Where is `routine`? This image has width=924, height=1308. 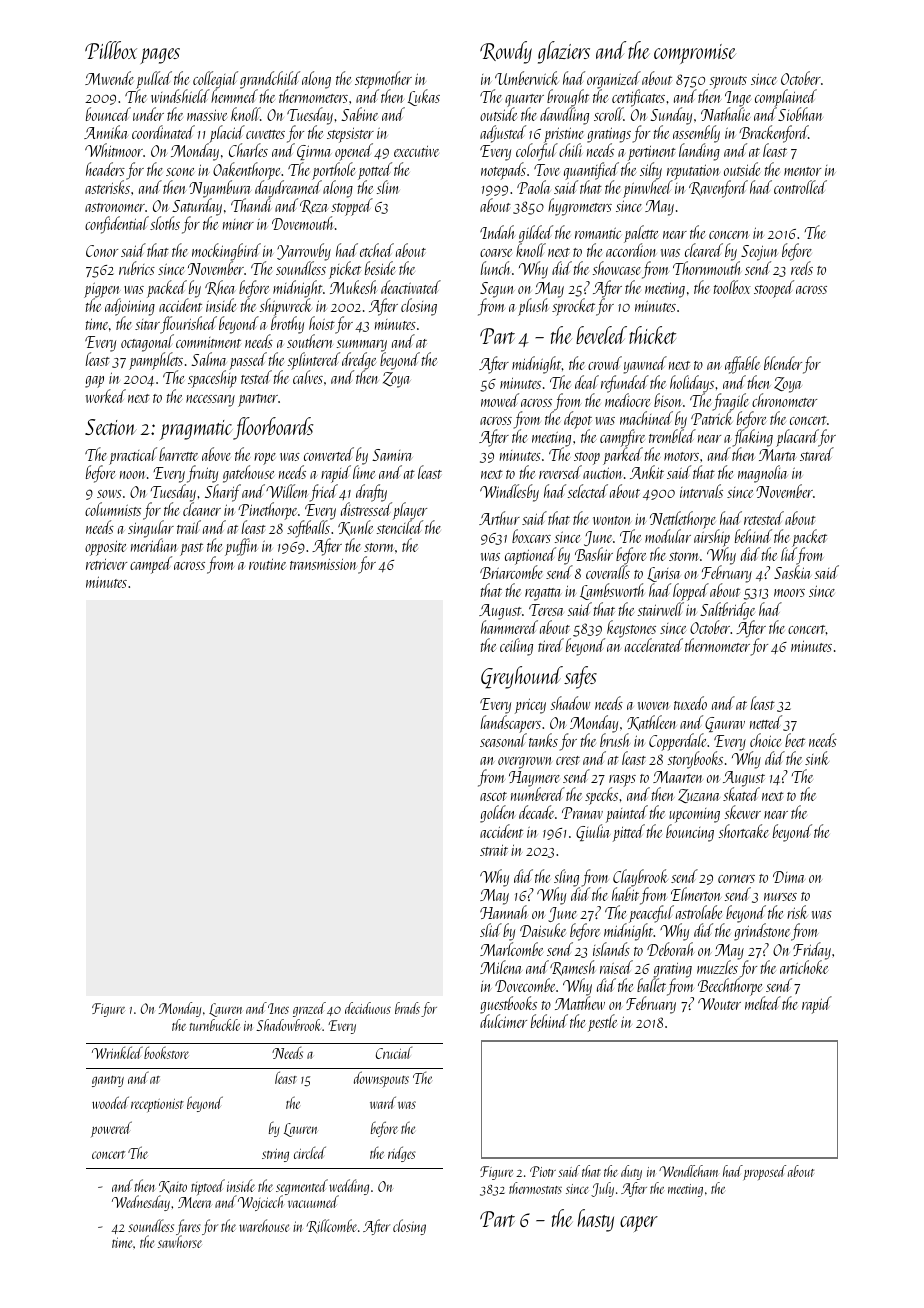
routine is located at coordinates (267, 564).
